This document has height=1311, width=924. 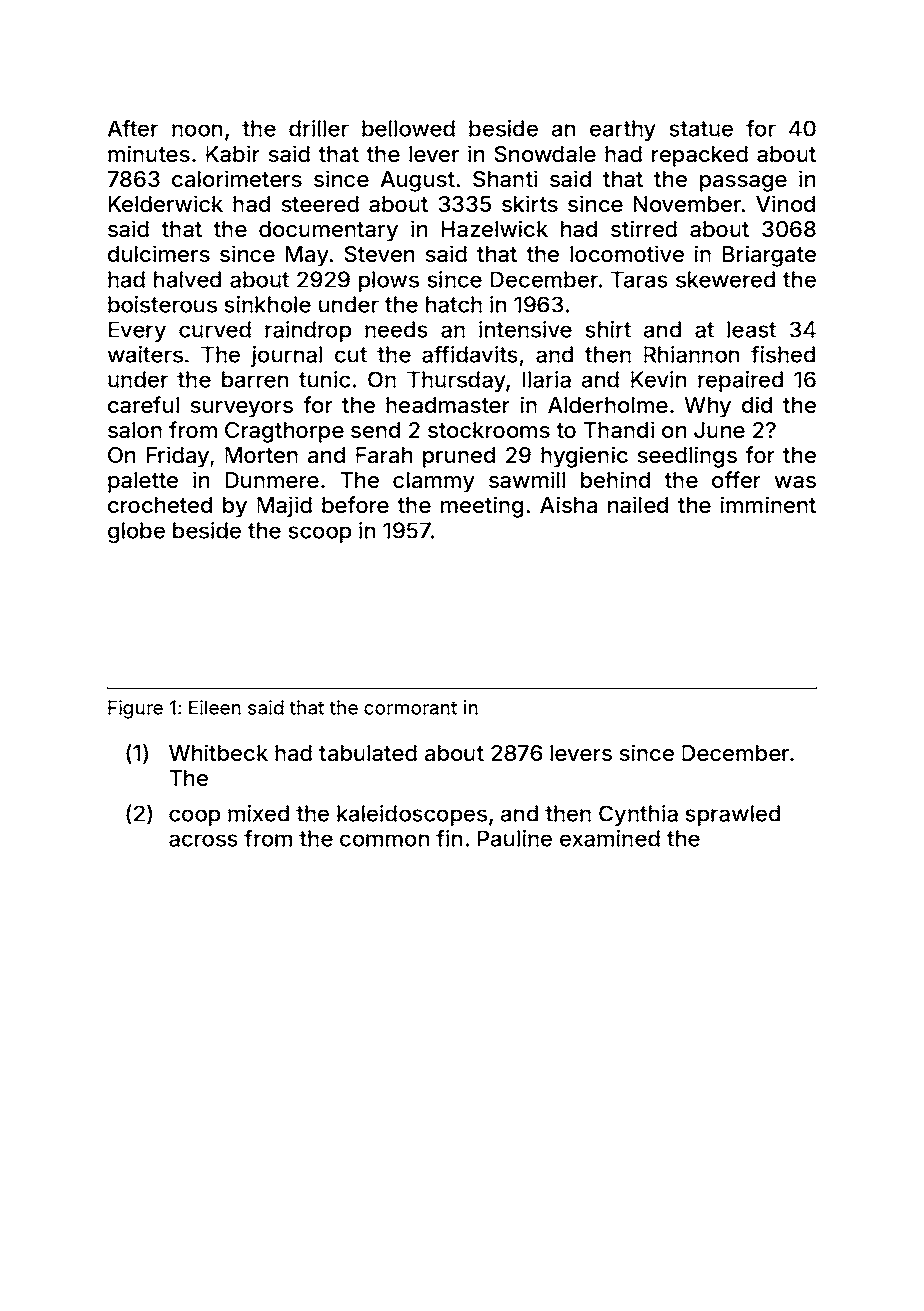 What do you see at coordinates (197, 130) in the document?
I see `noon` at bounding box center [197, 130].
